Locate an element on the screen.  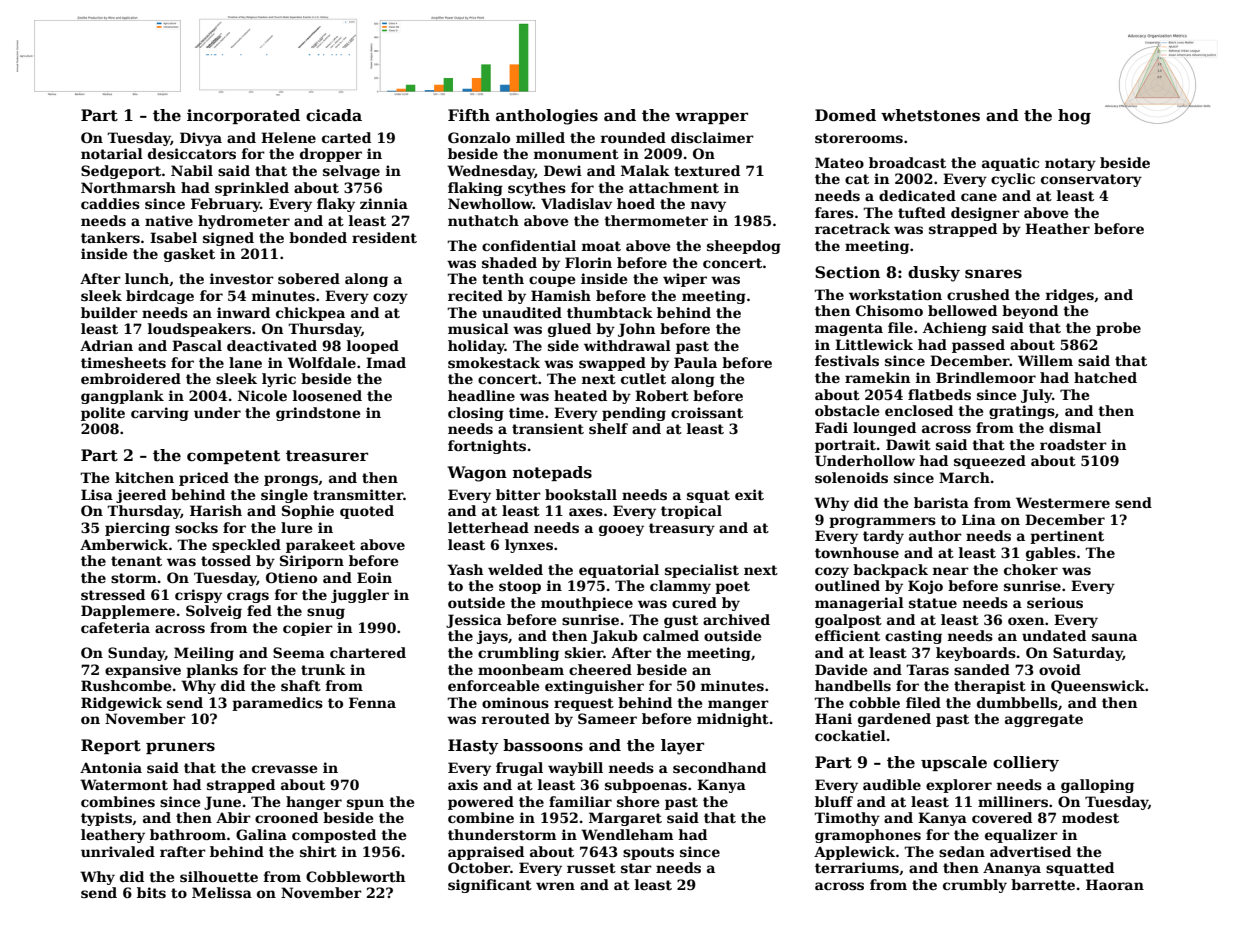
dedicated is located at coordinates (917, 195).
